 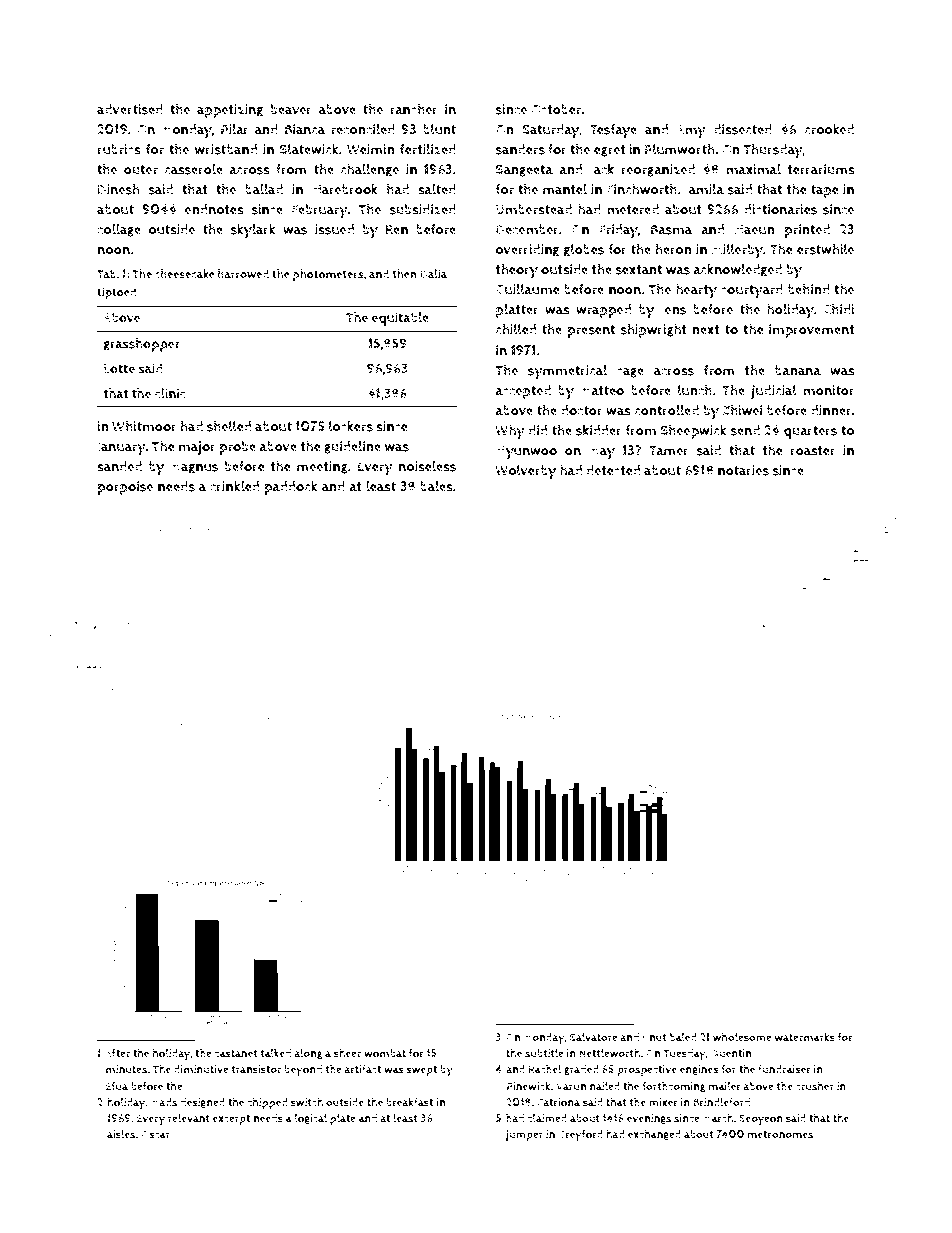 I want to click on exchanged, so click(x=654, y=1134).
